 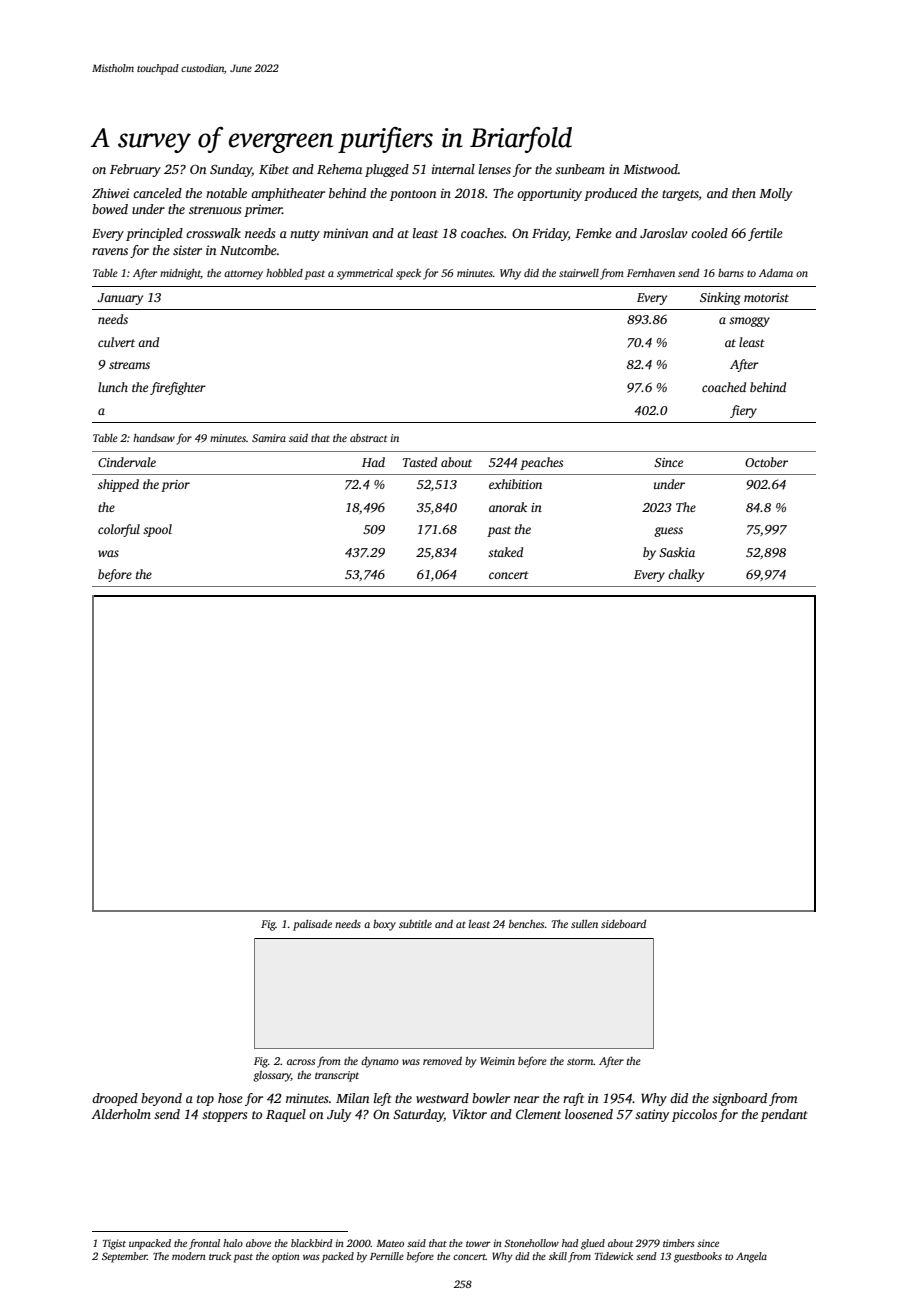 What do you see at coordinates (724, 387) in the image?
I see `coached` at bounding box center [724, 387].
